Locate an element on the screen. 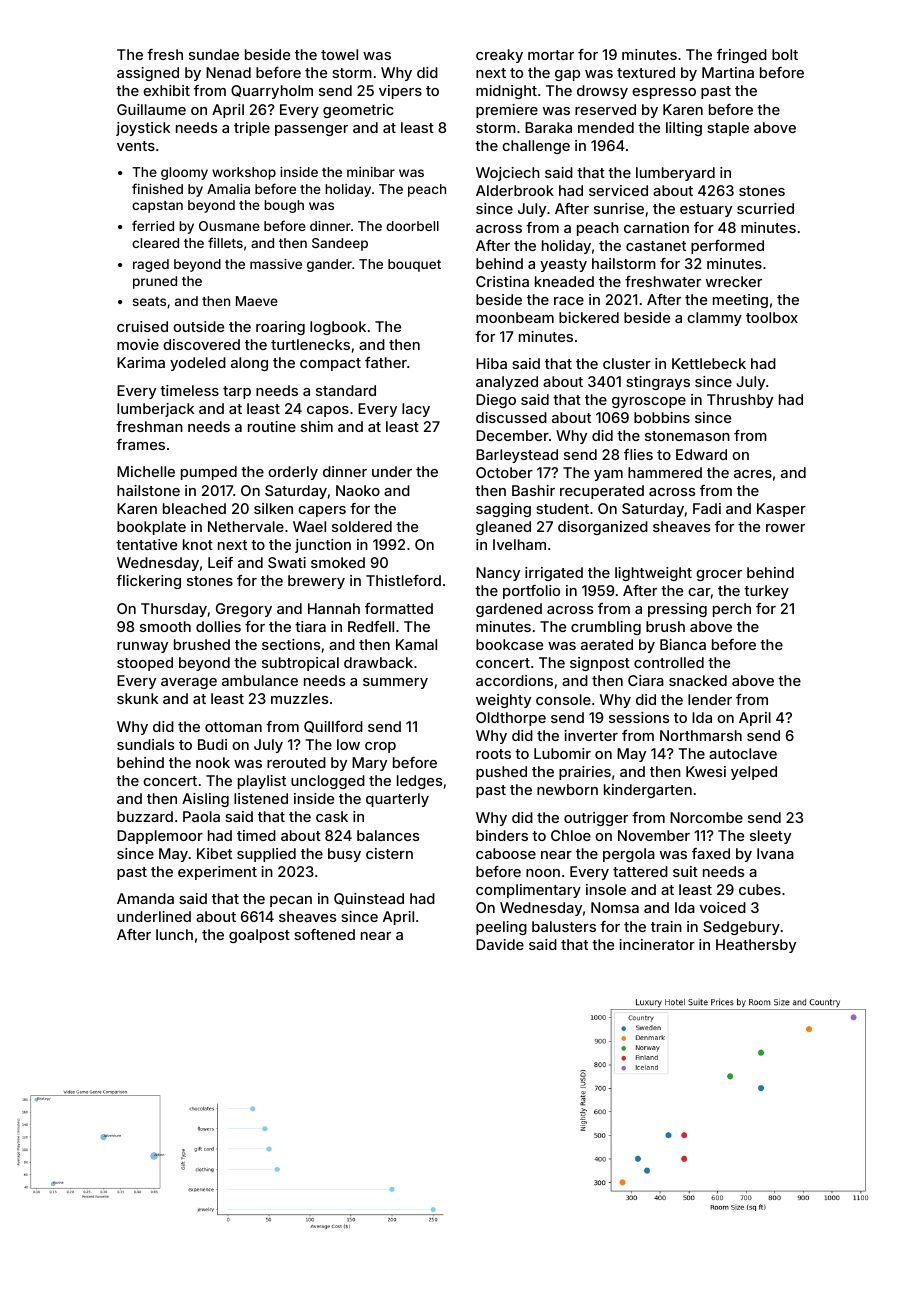 The width and height of the screenshot is (924, 1308). ambulance is located at coordinates (260, 680).
